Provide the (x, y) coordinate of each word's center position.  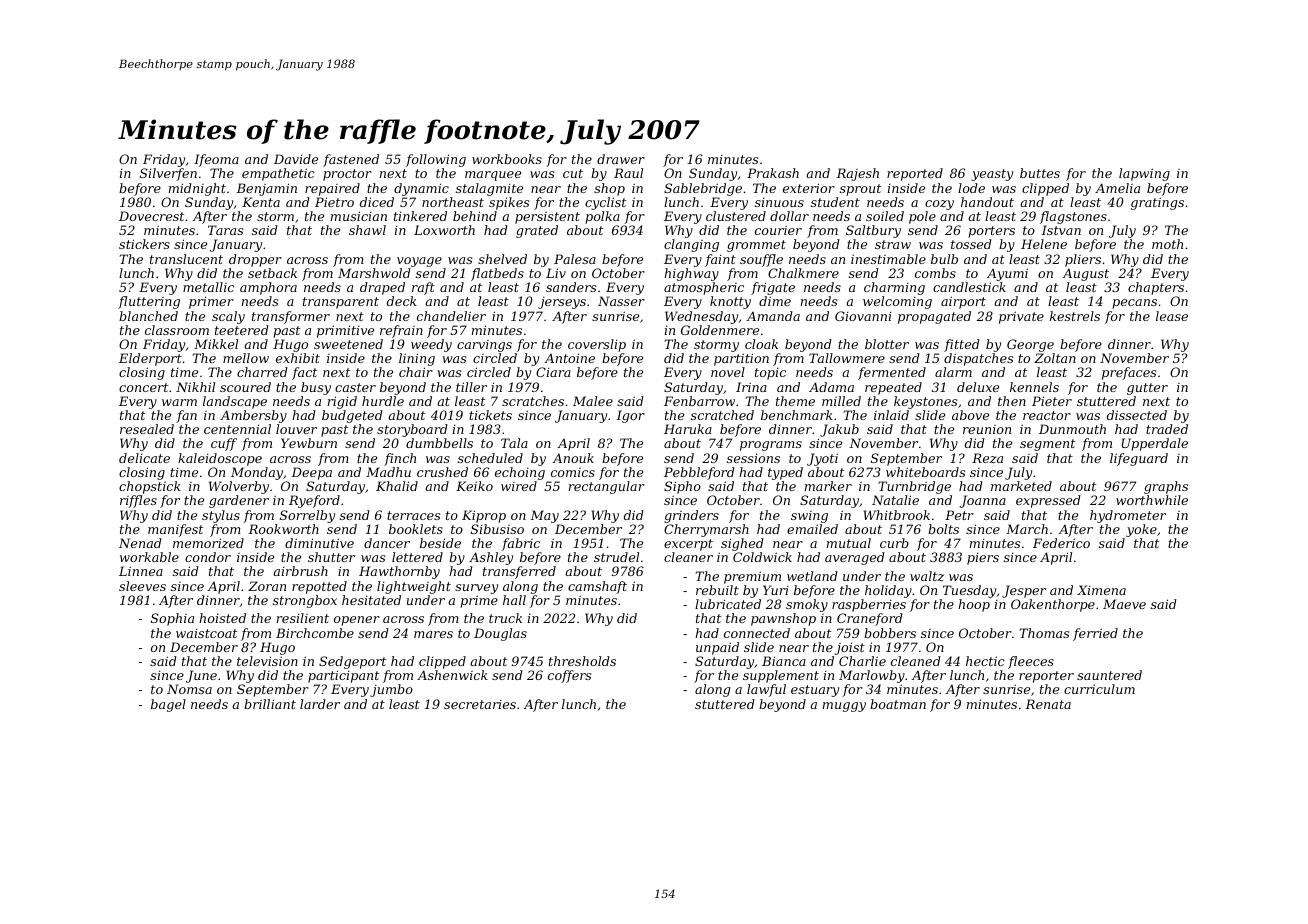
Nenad (140, 543)
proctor (347, 175)
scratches (533, 401)
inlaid (891, 415)
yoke (1141, 530)
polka (602, 217)
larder (320, 704)
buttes (1040, 173)
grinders (691, 516)
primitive (345, 331)
